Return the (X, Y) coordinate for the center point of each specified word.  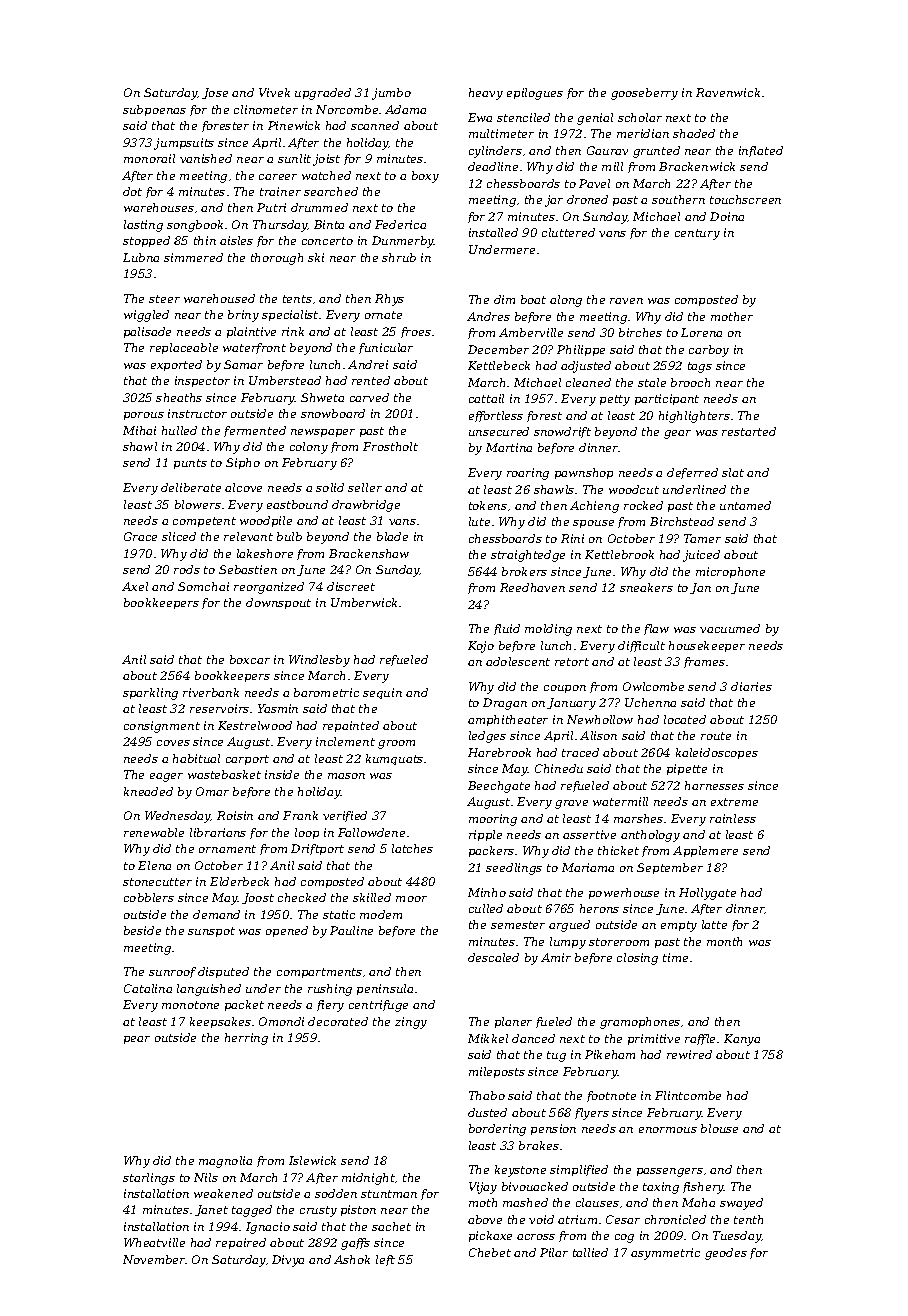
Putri (271, 207)
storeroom (619, 942)
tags (700, 367)
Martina (509, 447)
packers (491, 851)
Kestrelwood (255, 725)
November (154, 1259)
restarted (749, 431)
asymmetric (665, 1254)
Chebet (490, 1252)
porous (144, 416)
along (566, 301)
